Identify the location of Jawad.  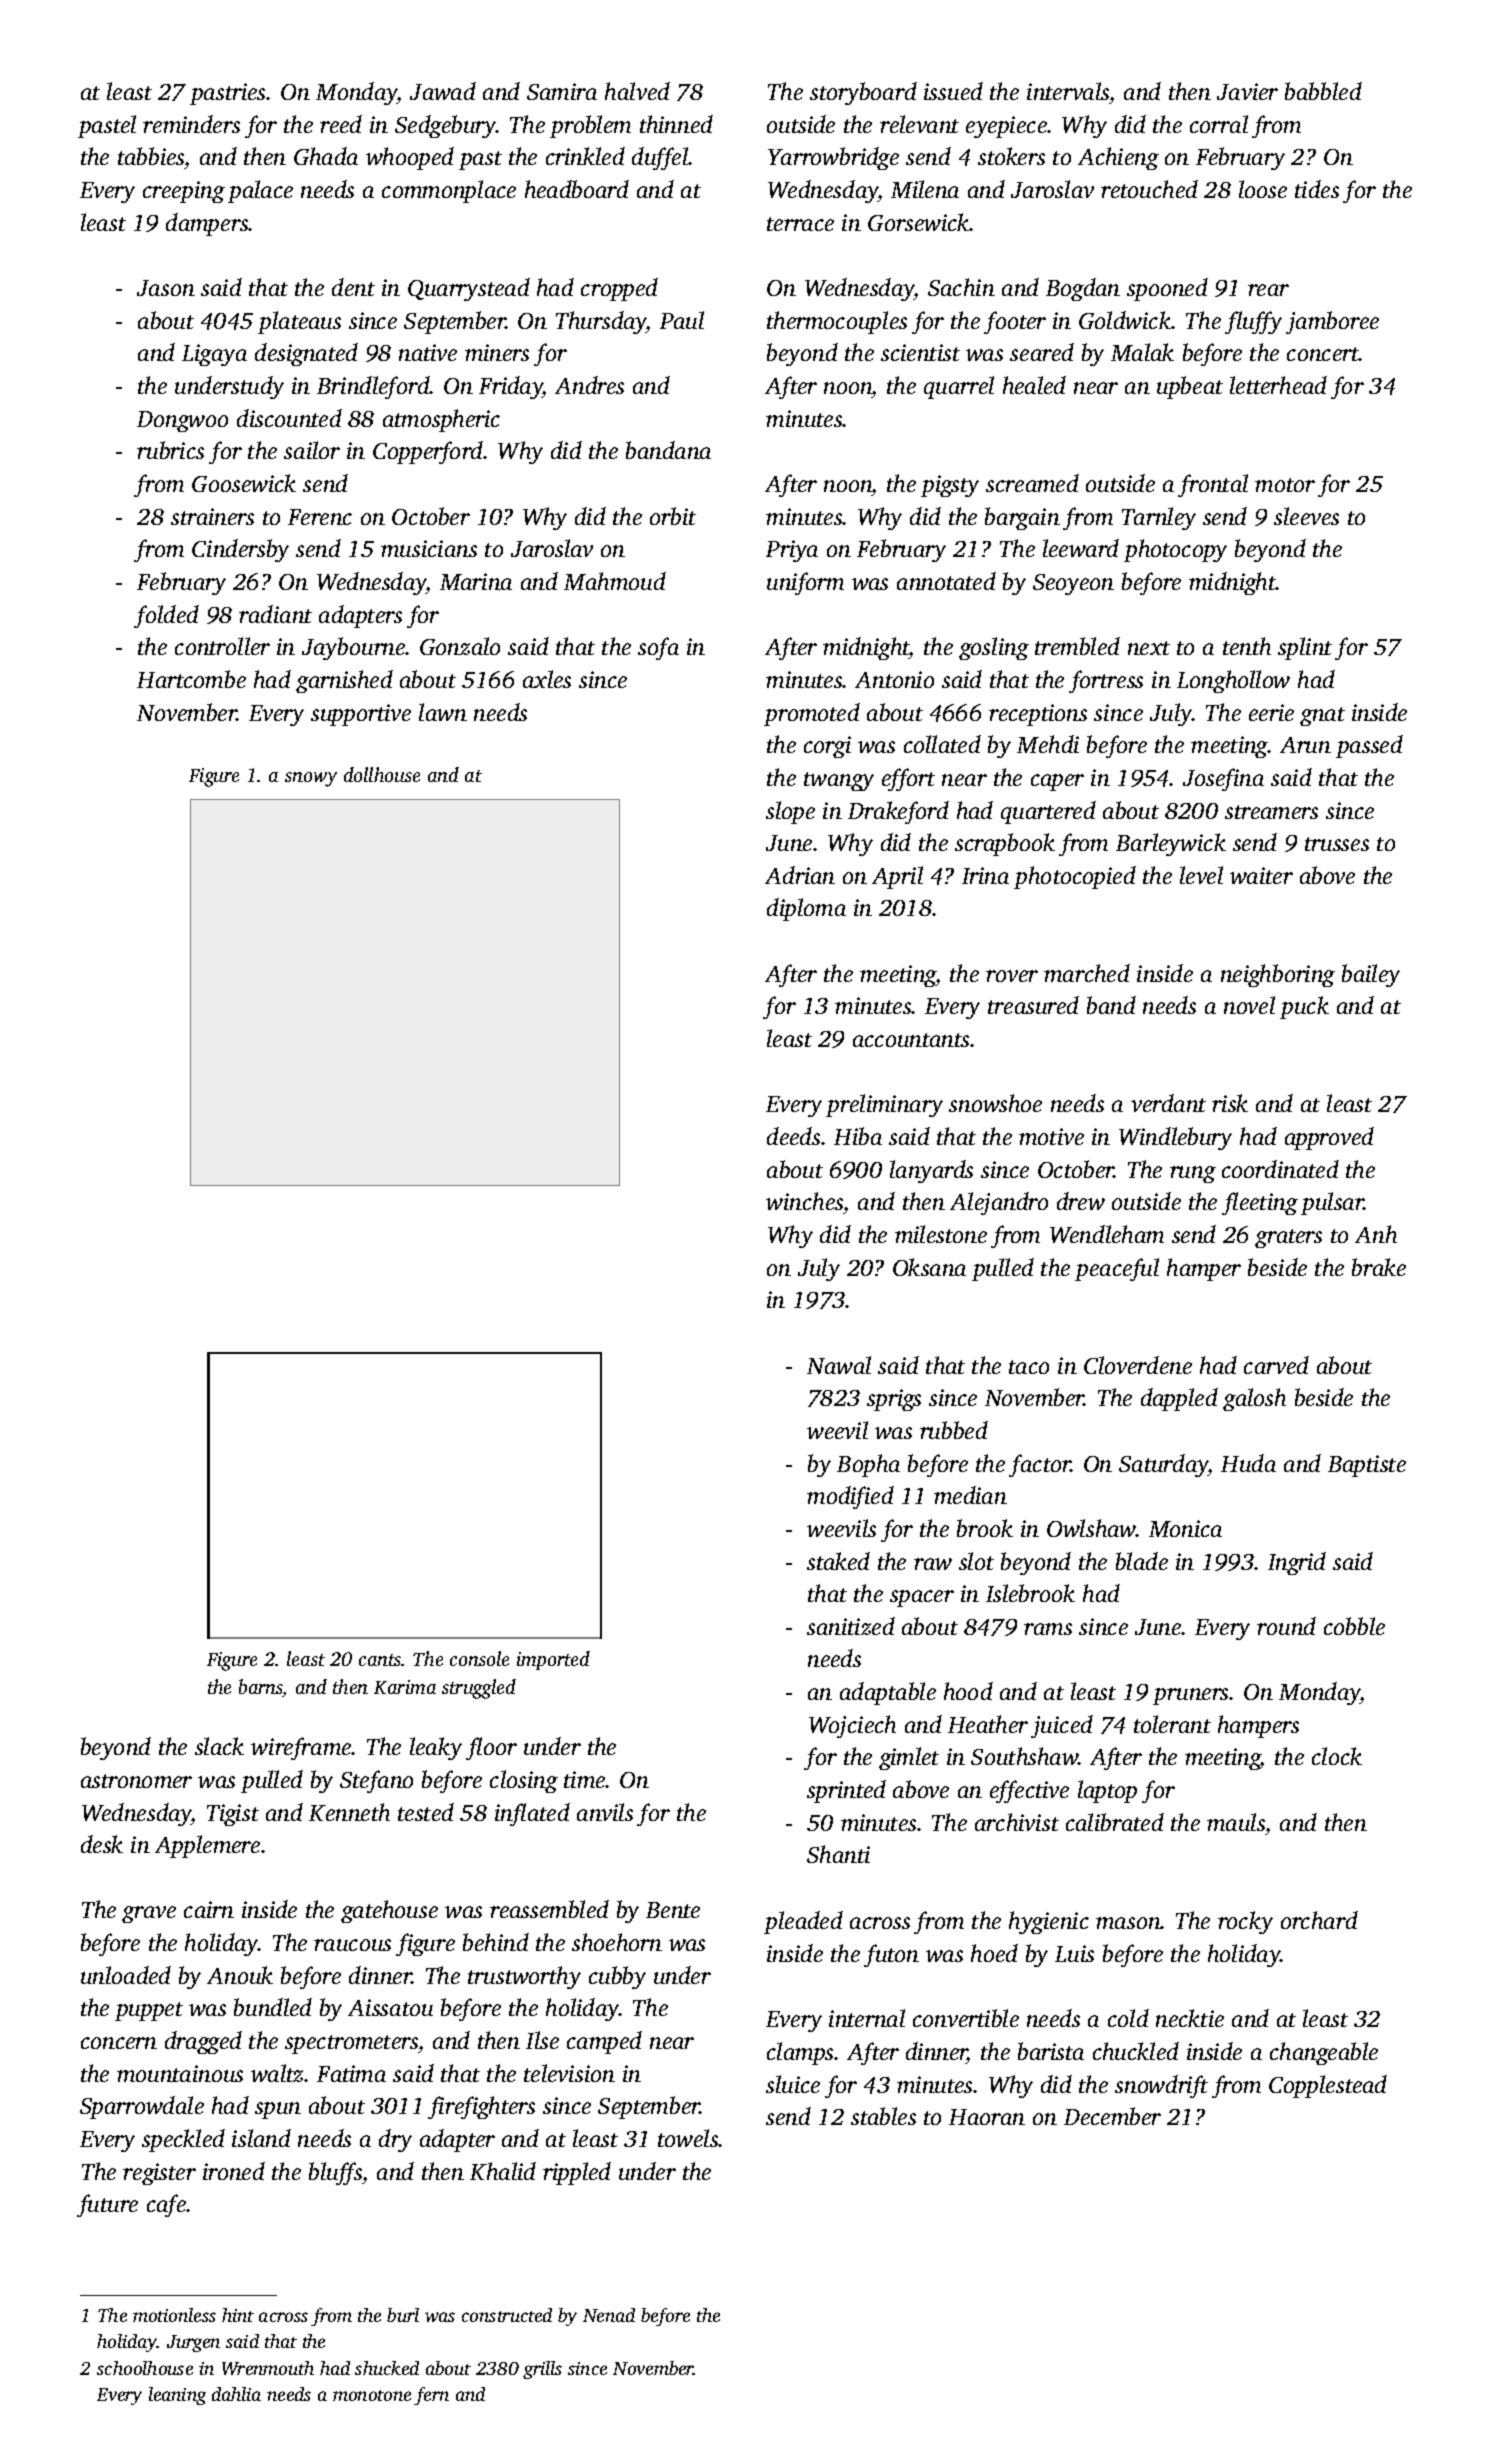
(443, 91).
